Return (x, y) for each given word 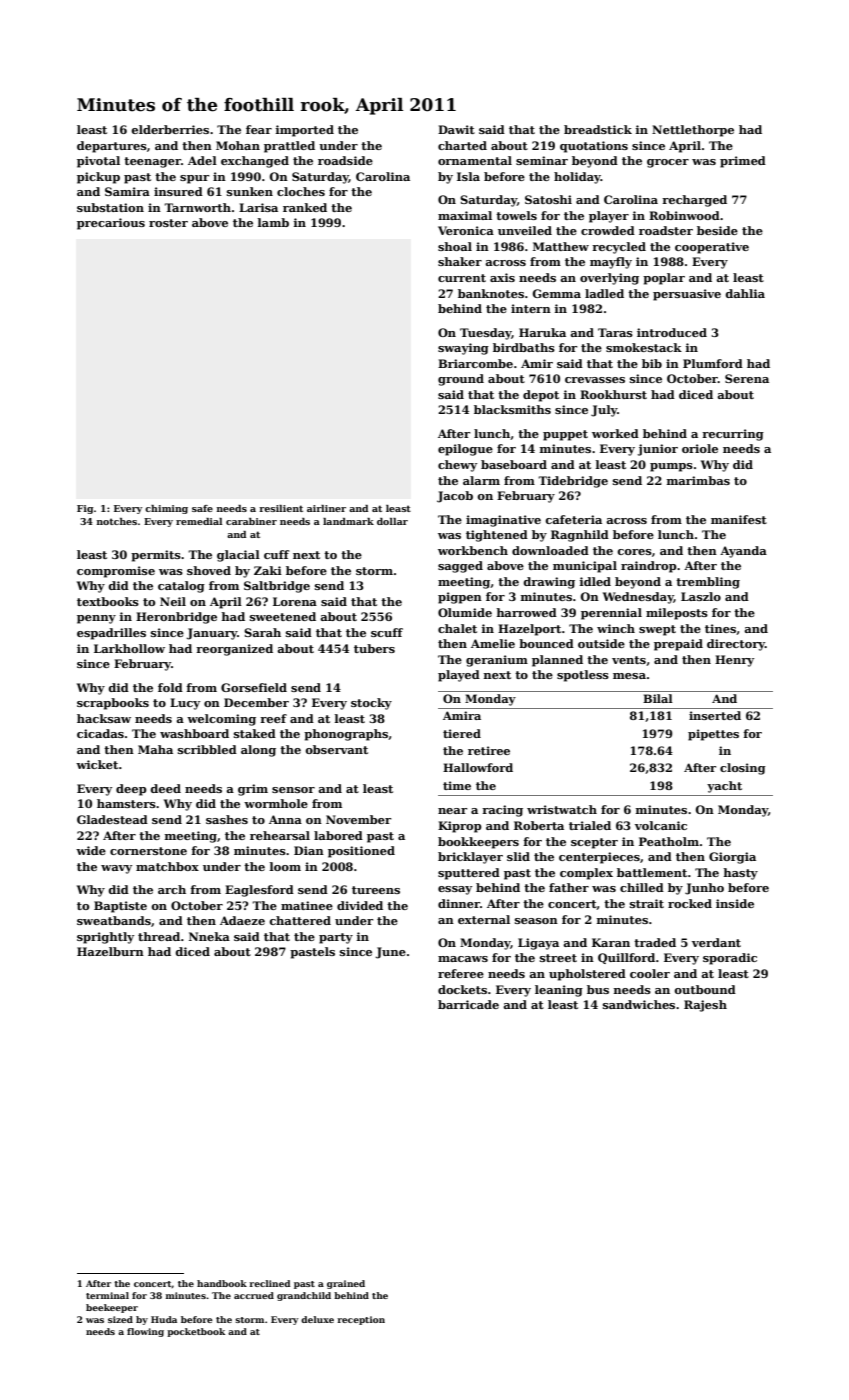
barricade (468, 1004)
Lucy (185, 704)
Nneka (209, 936)
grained (346, 1284)
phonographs (346, 735)
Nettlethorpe (693, 131)
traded (655, 942)
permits (156, 556)
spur (194, 179)
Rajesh (705, 1006)
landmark (348, 521)
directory (736, 645)
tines (720, 628)
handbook (222, 1283)
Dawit (456, 129)
